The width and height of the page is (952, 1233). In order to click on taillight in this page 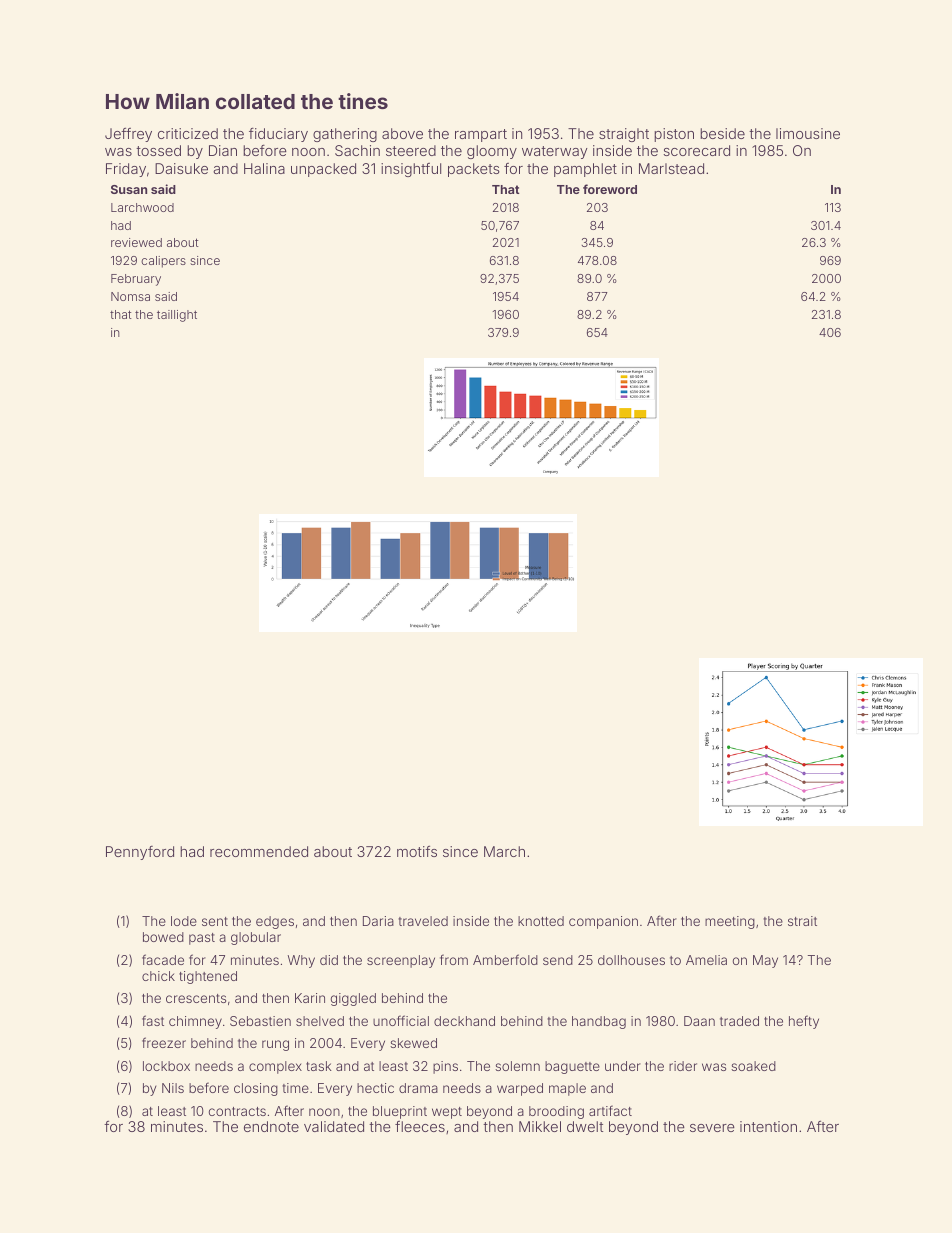, I will do `click(177, 316)`.
